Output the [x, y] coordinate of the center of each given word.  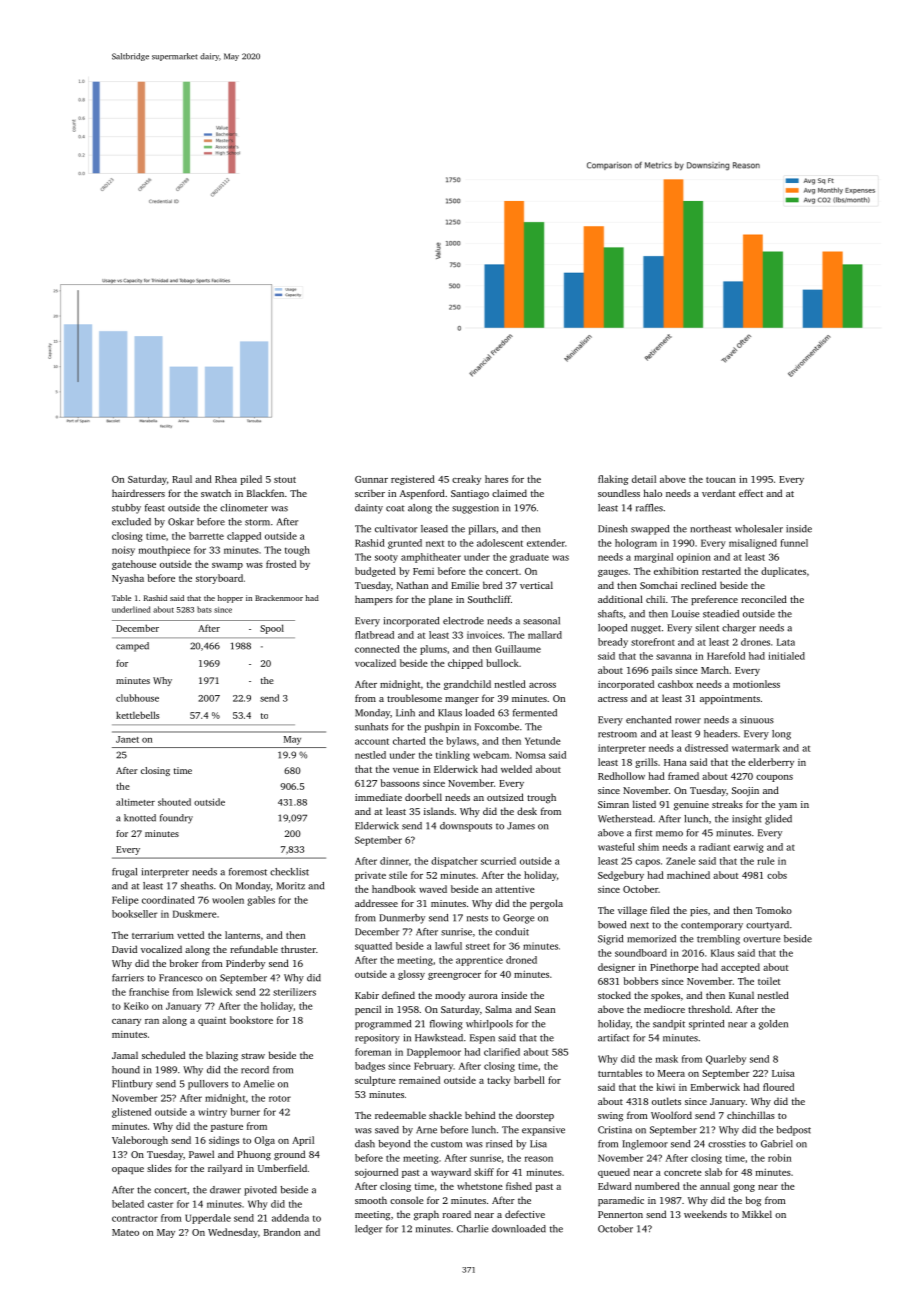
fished [519, 1186]
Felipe [125, 901]
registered [413, 480]
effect [751, 493]
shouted [174, 802]
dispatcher [454, 862]
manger [462, 701]
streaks [727, 804]
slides [159, 1168]
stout [285, 480]
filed [660, 910]
